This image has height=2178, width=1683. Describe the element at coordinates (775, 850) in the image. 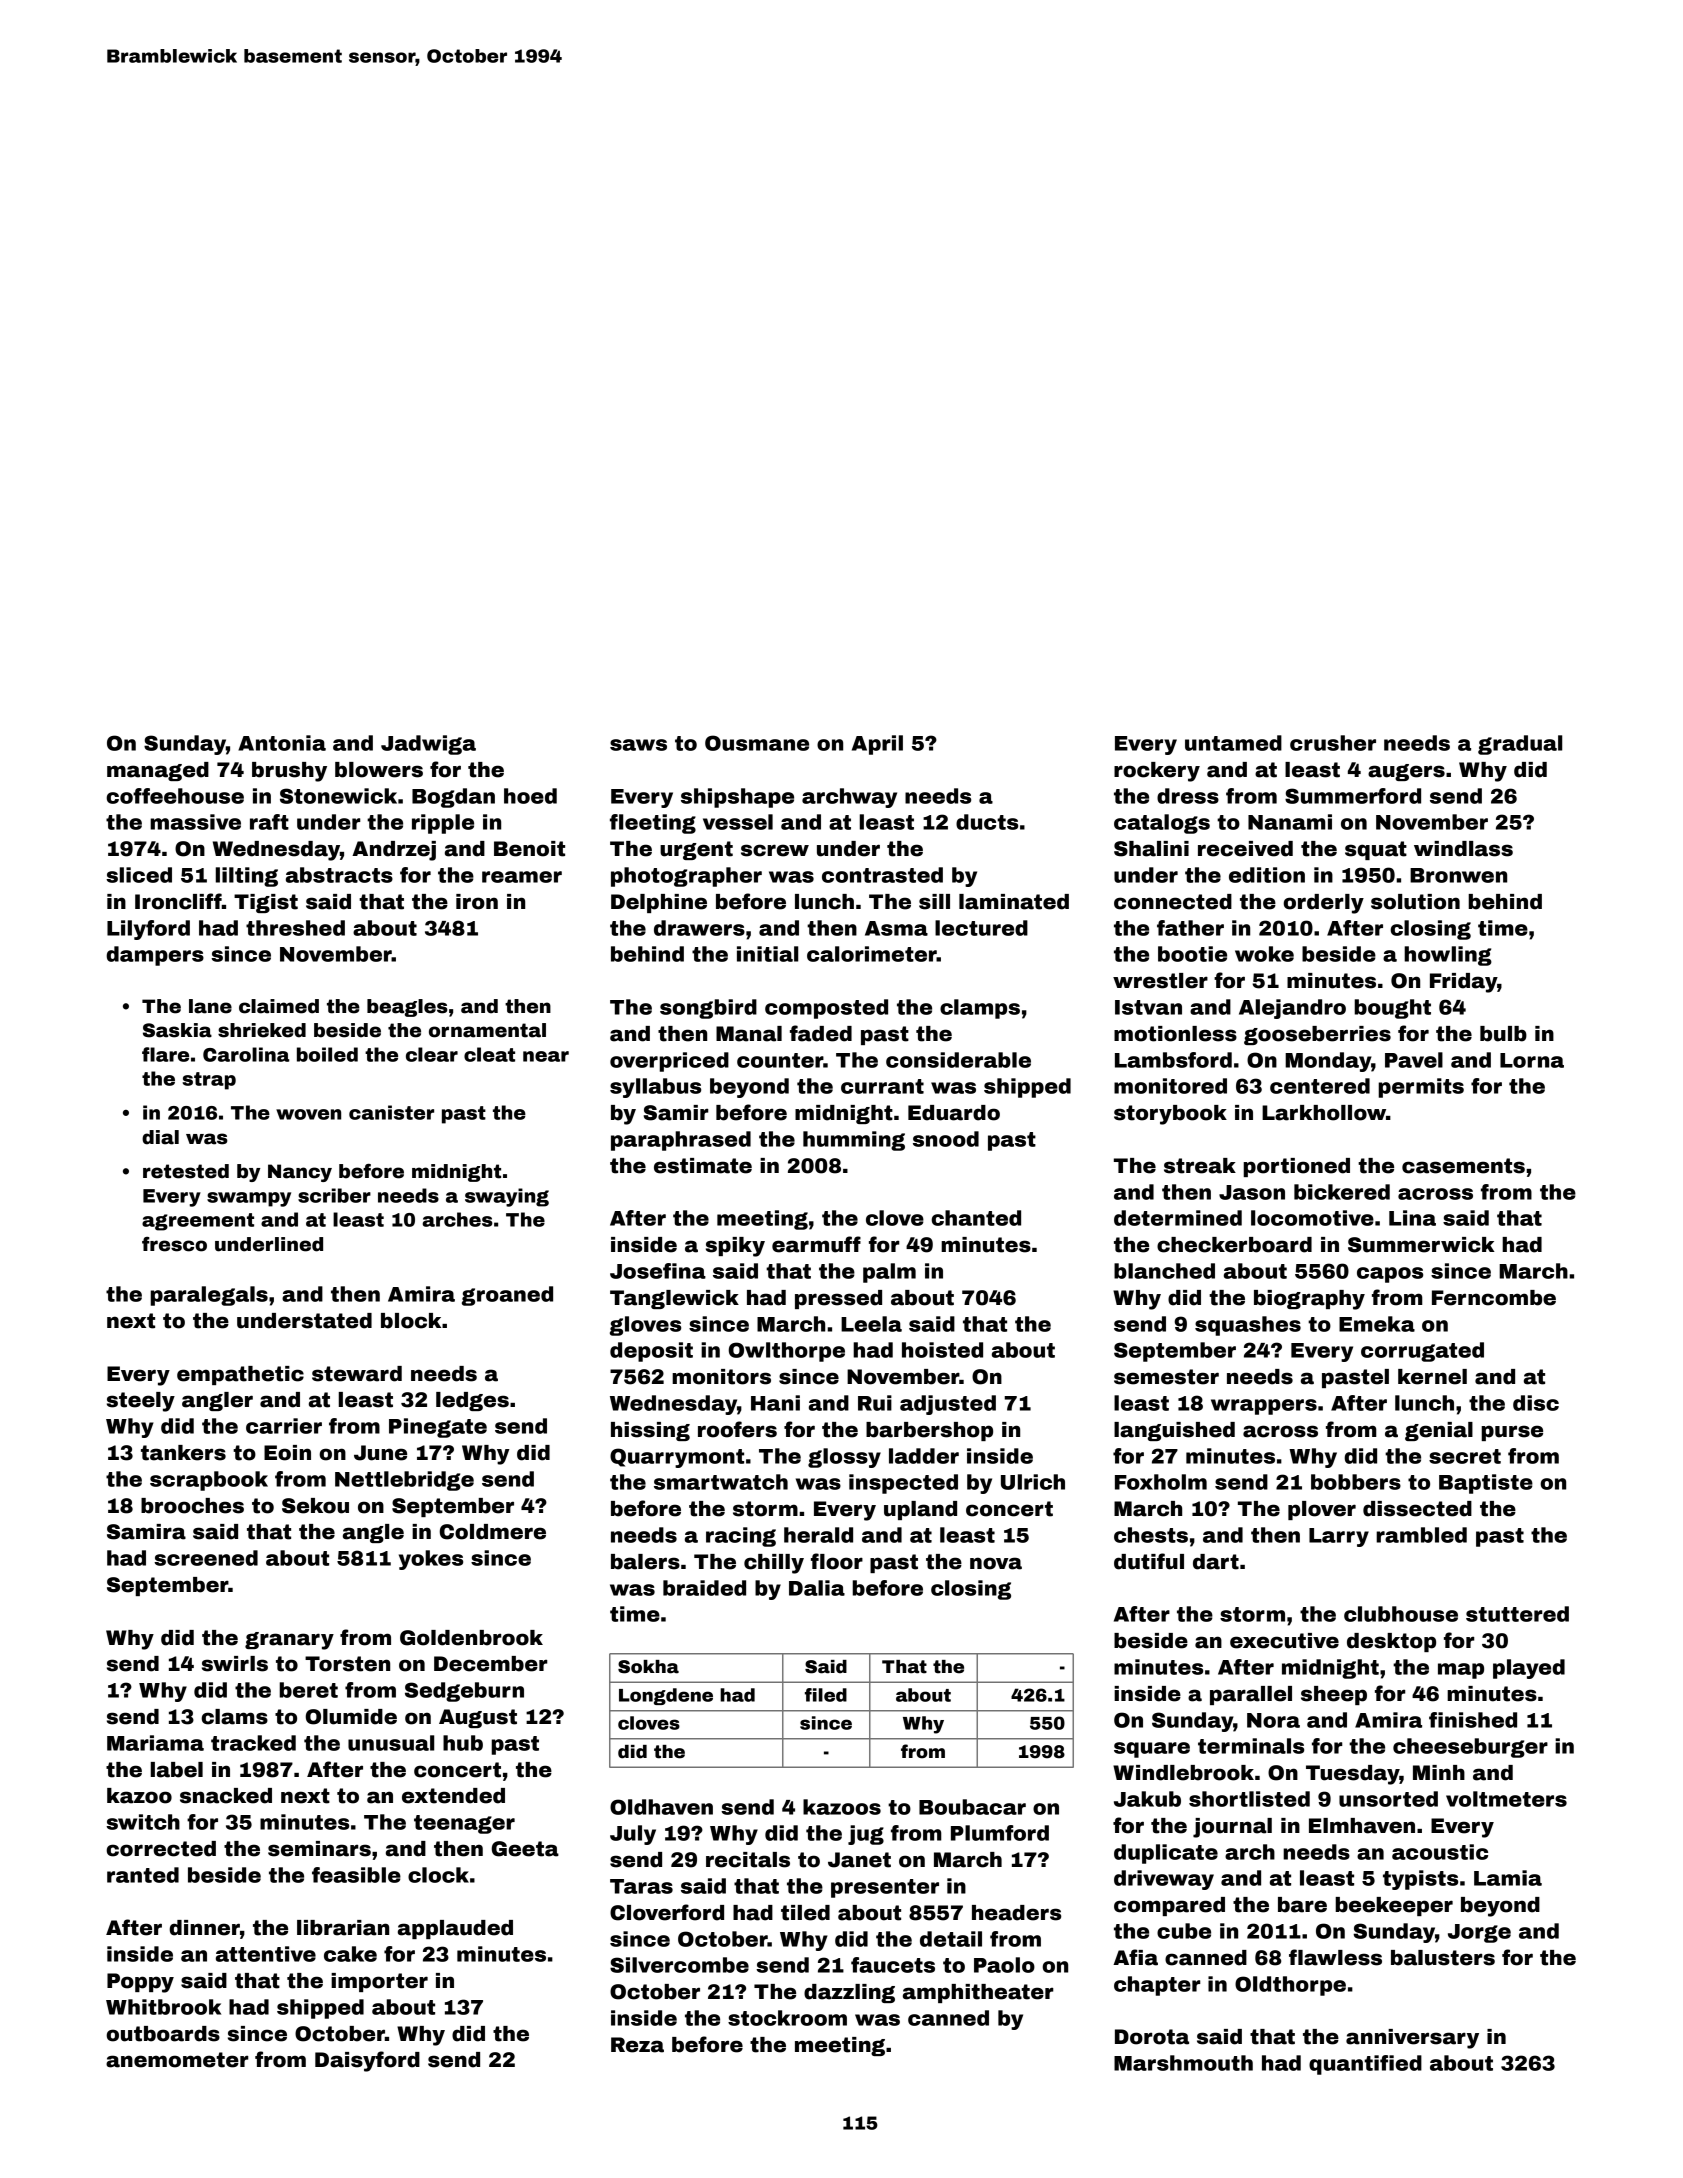

I see `screw` at that location.
